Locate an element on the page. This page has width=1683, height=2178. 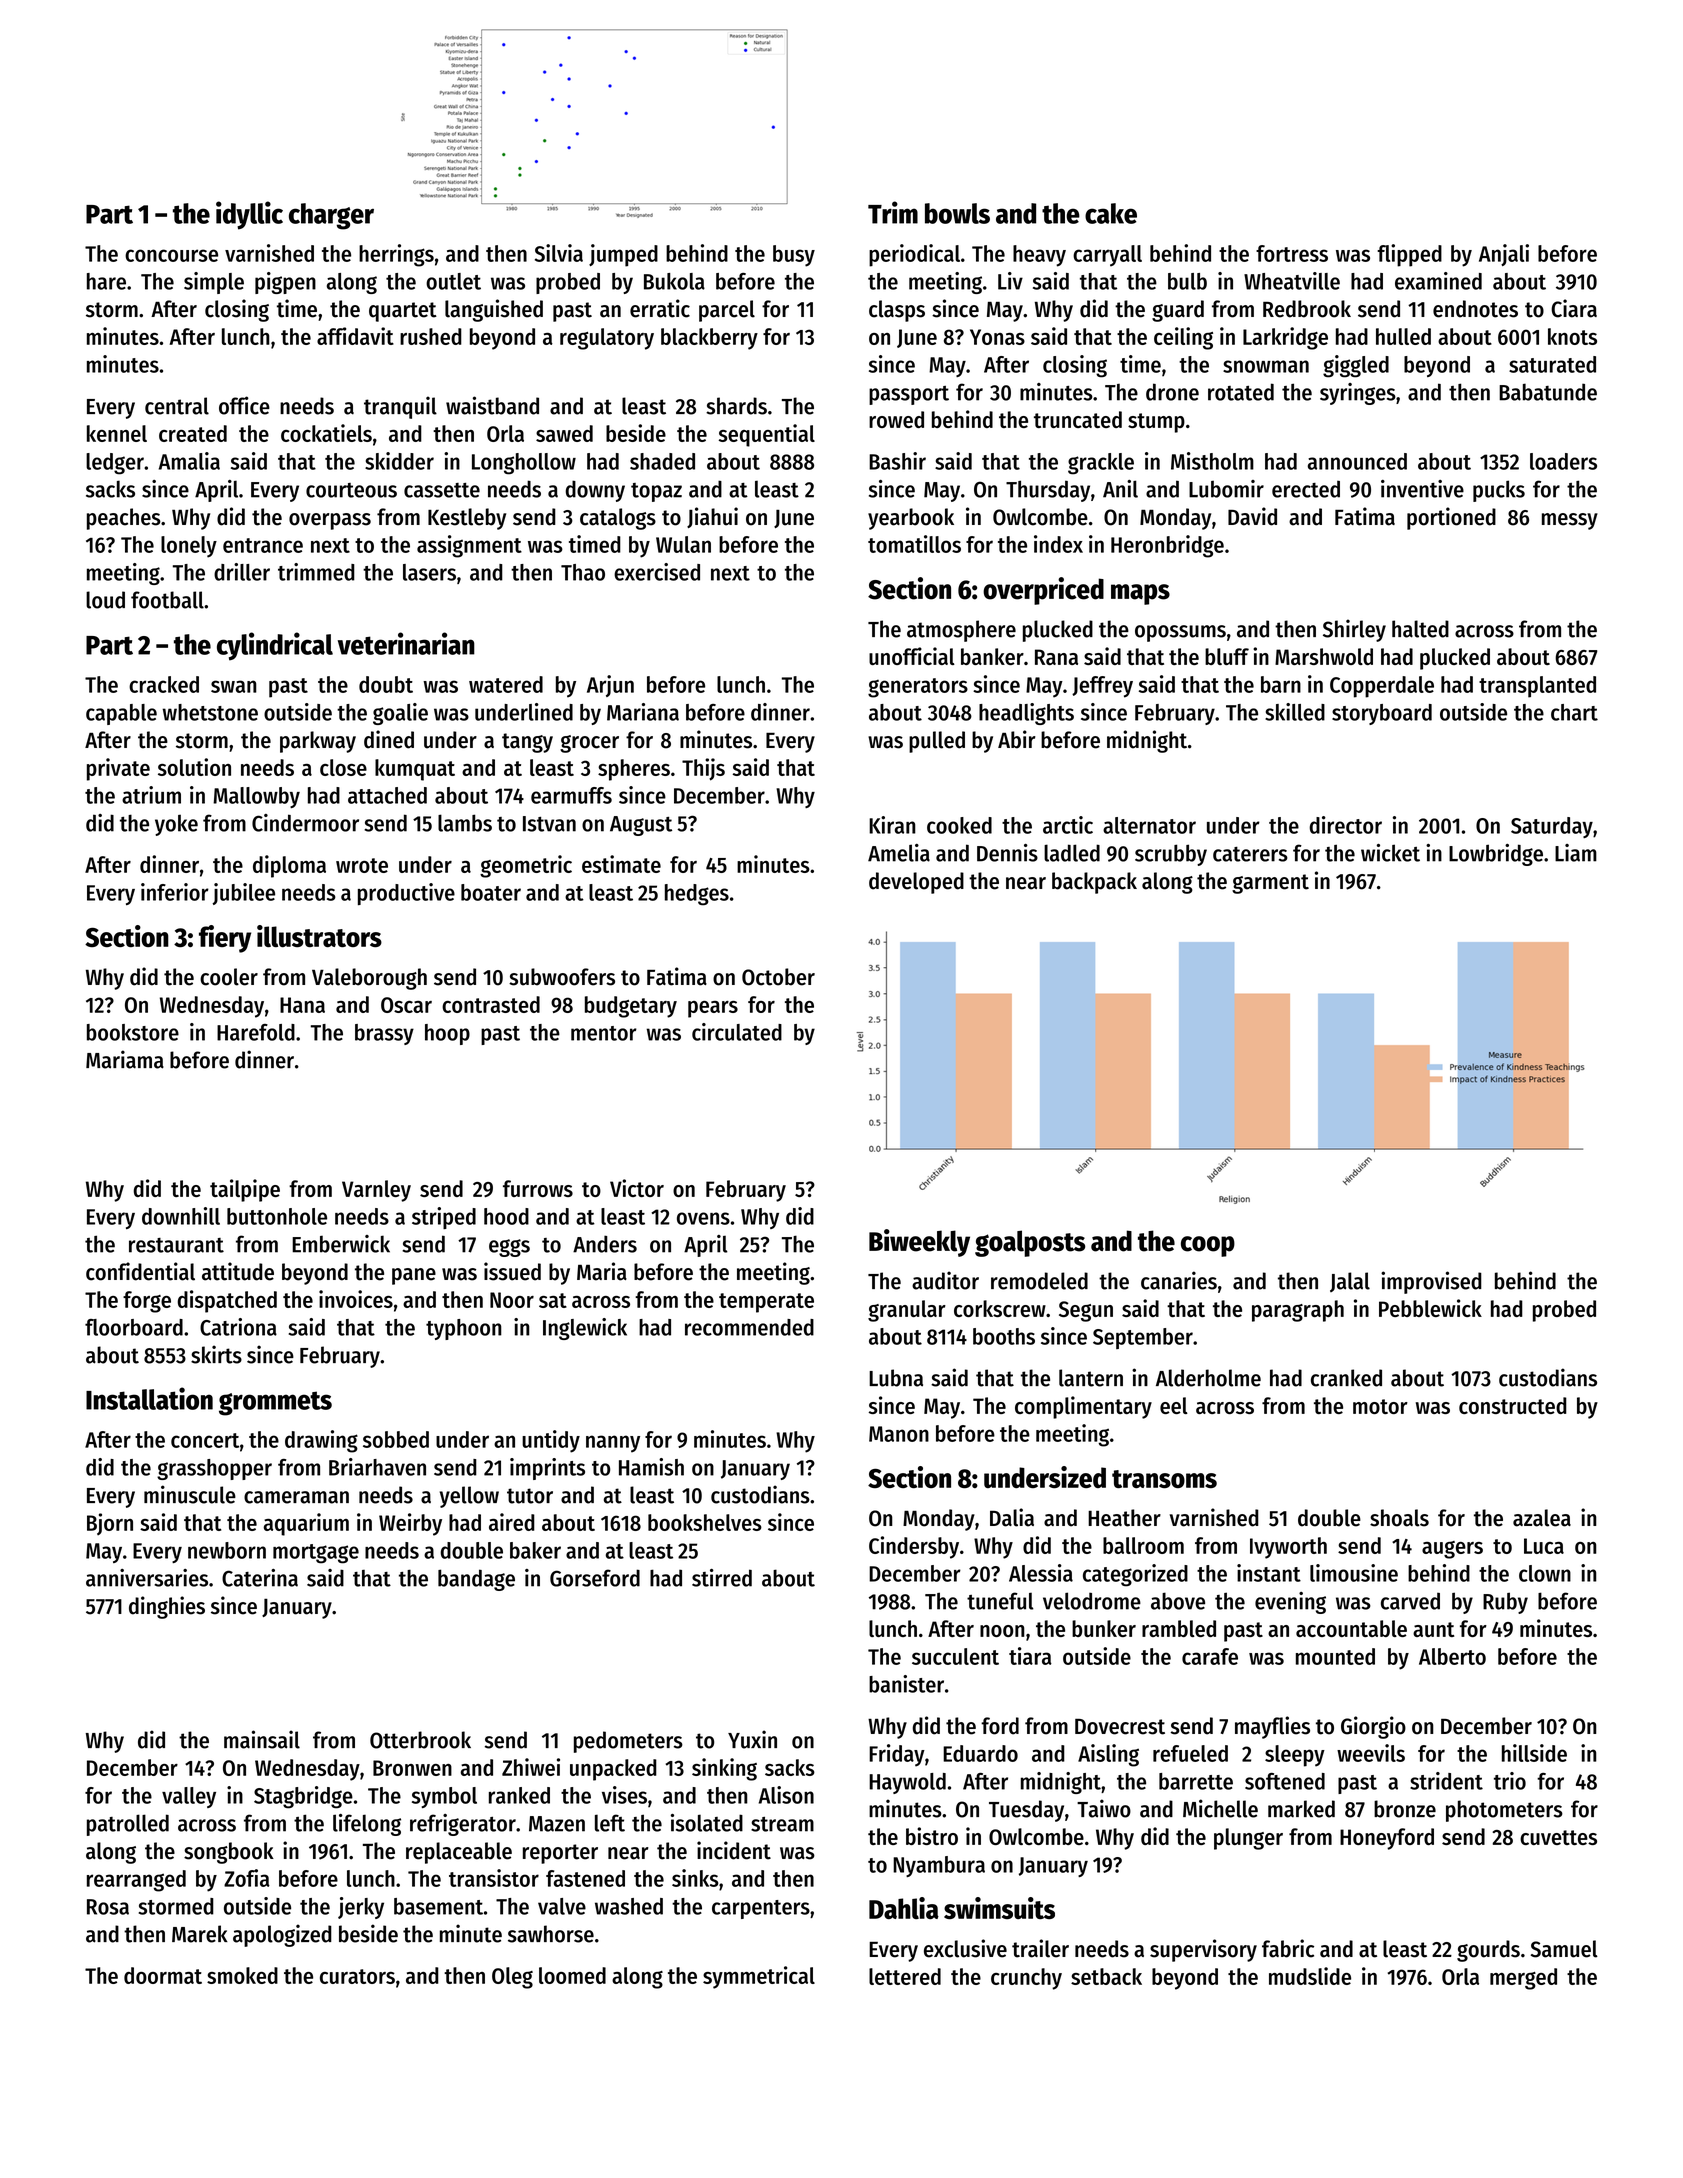
Rosa is located at coordinates (108, 1907).
